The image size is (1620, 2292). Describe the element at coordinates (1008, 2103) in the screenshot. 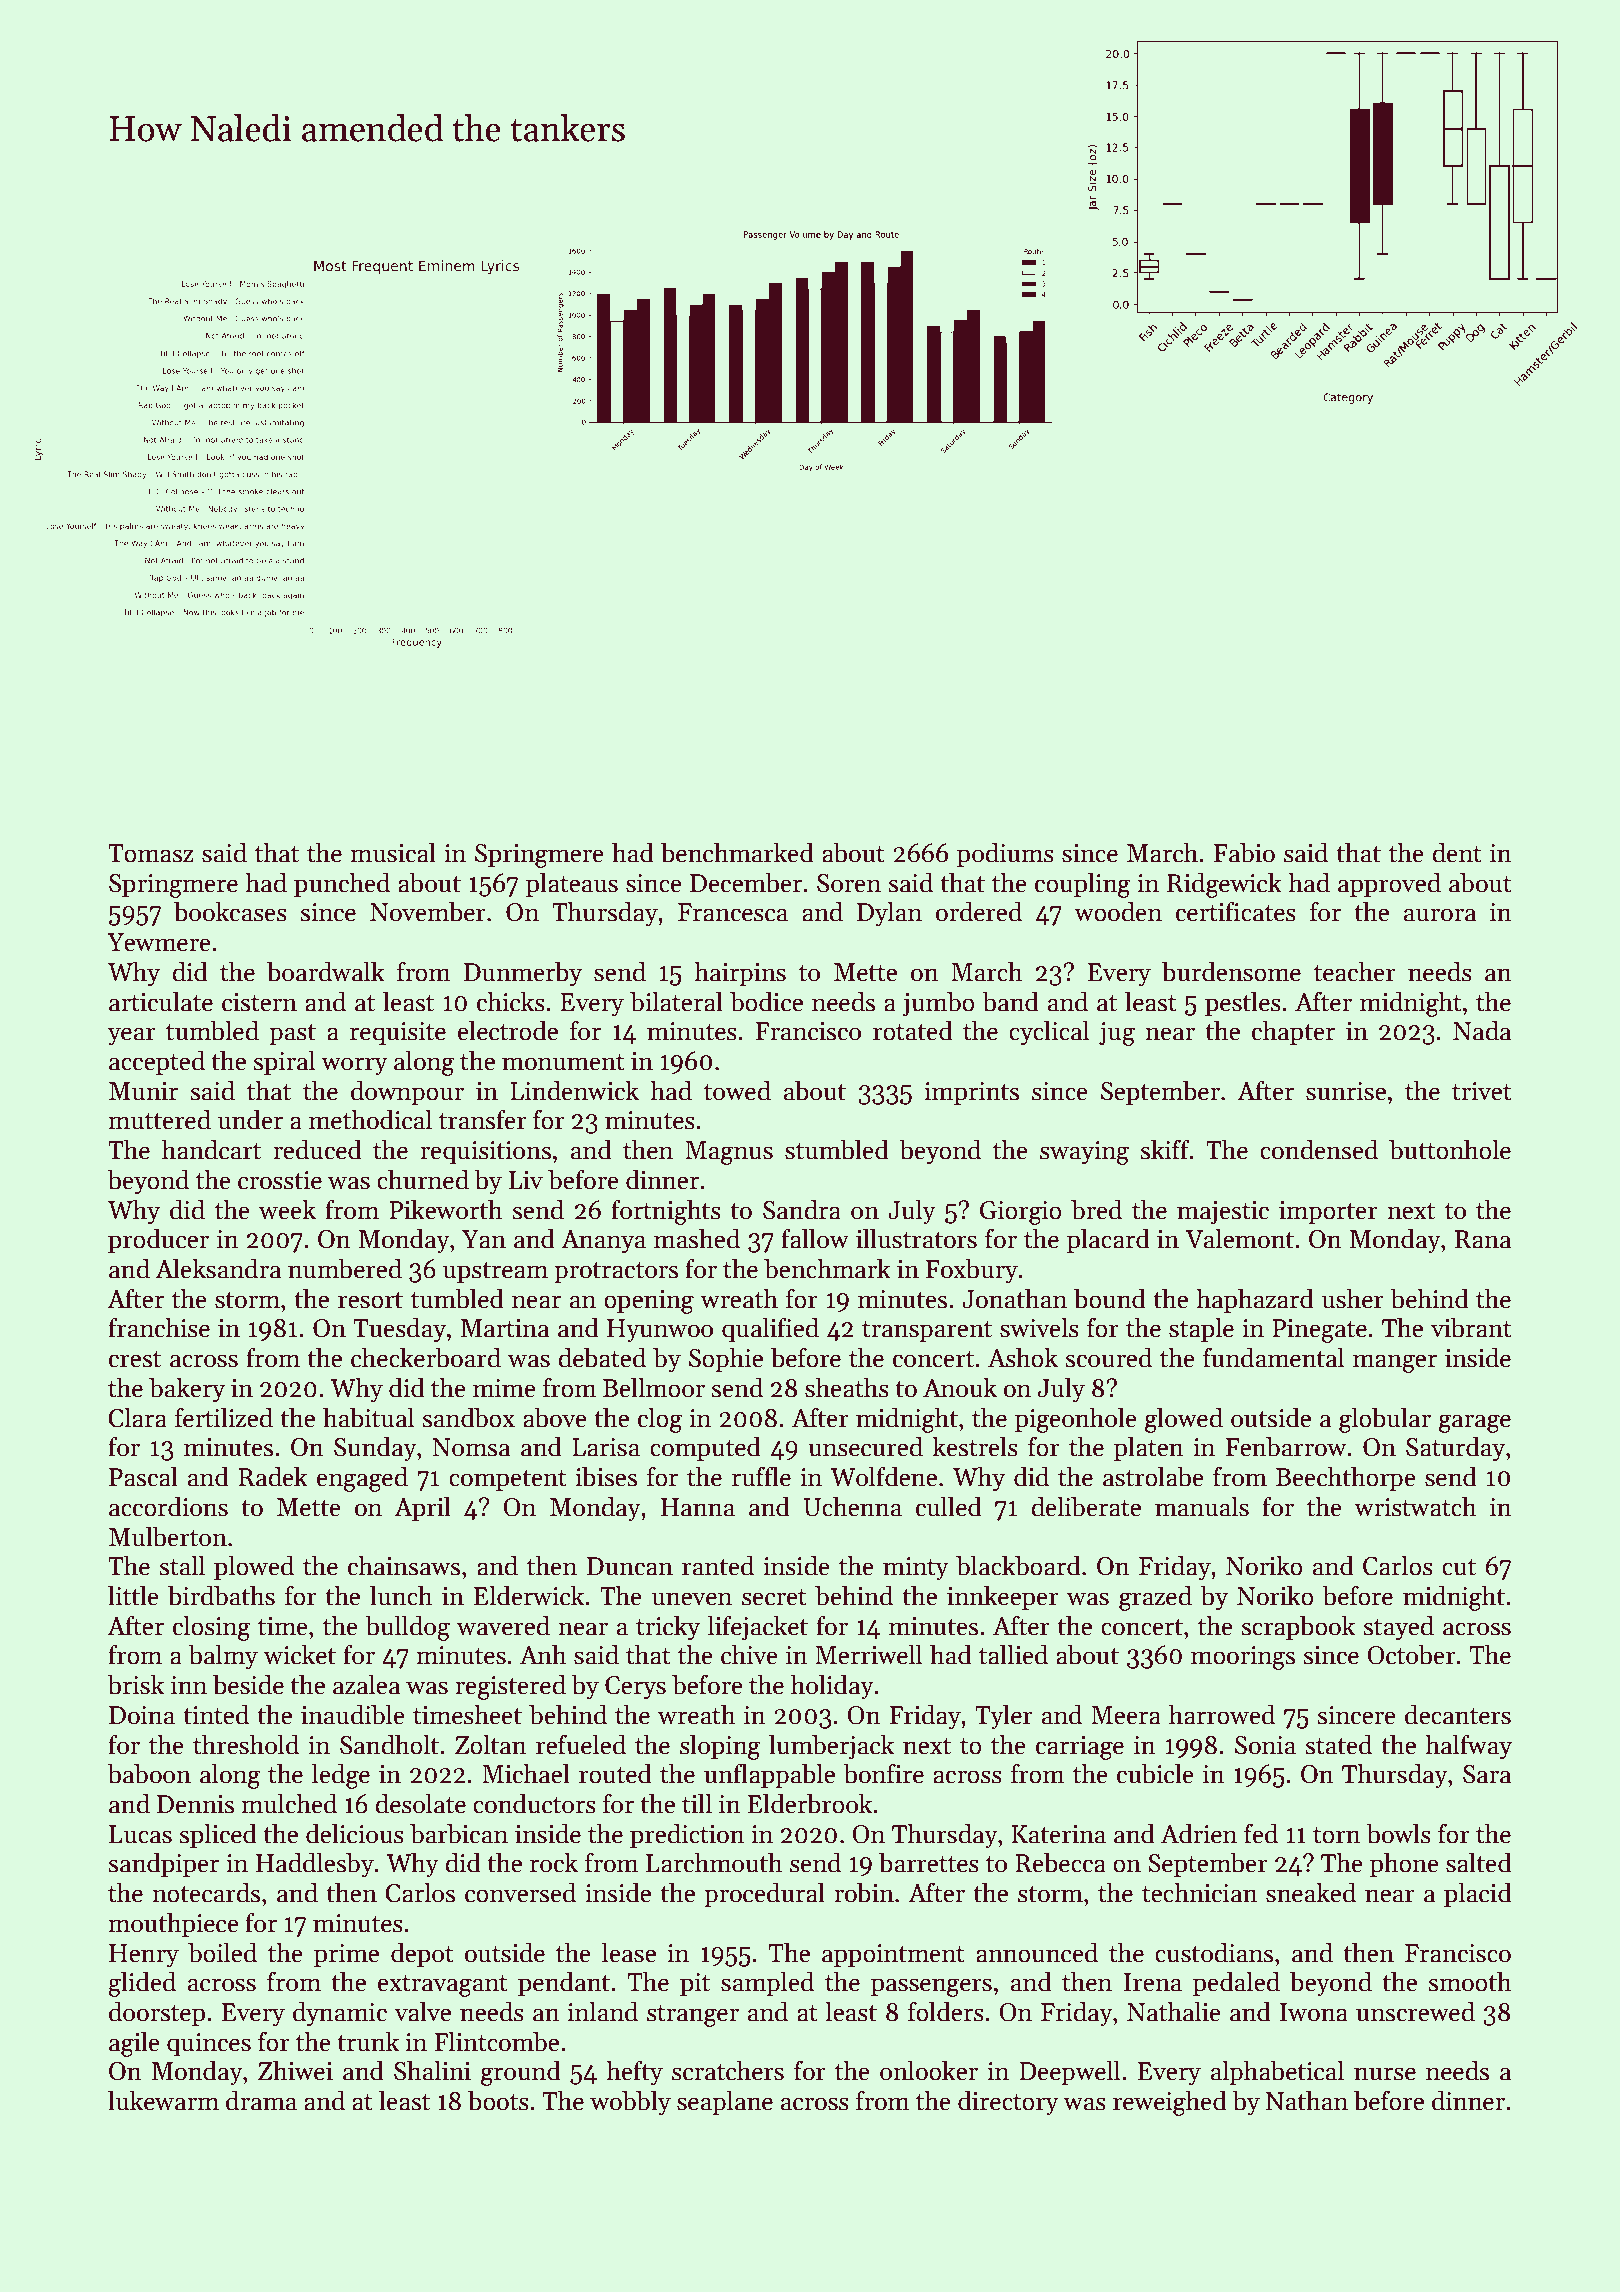

I see `directory` at that location.
